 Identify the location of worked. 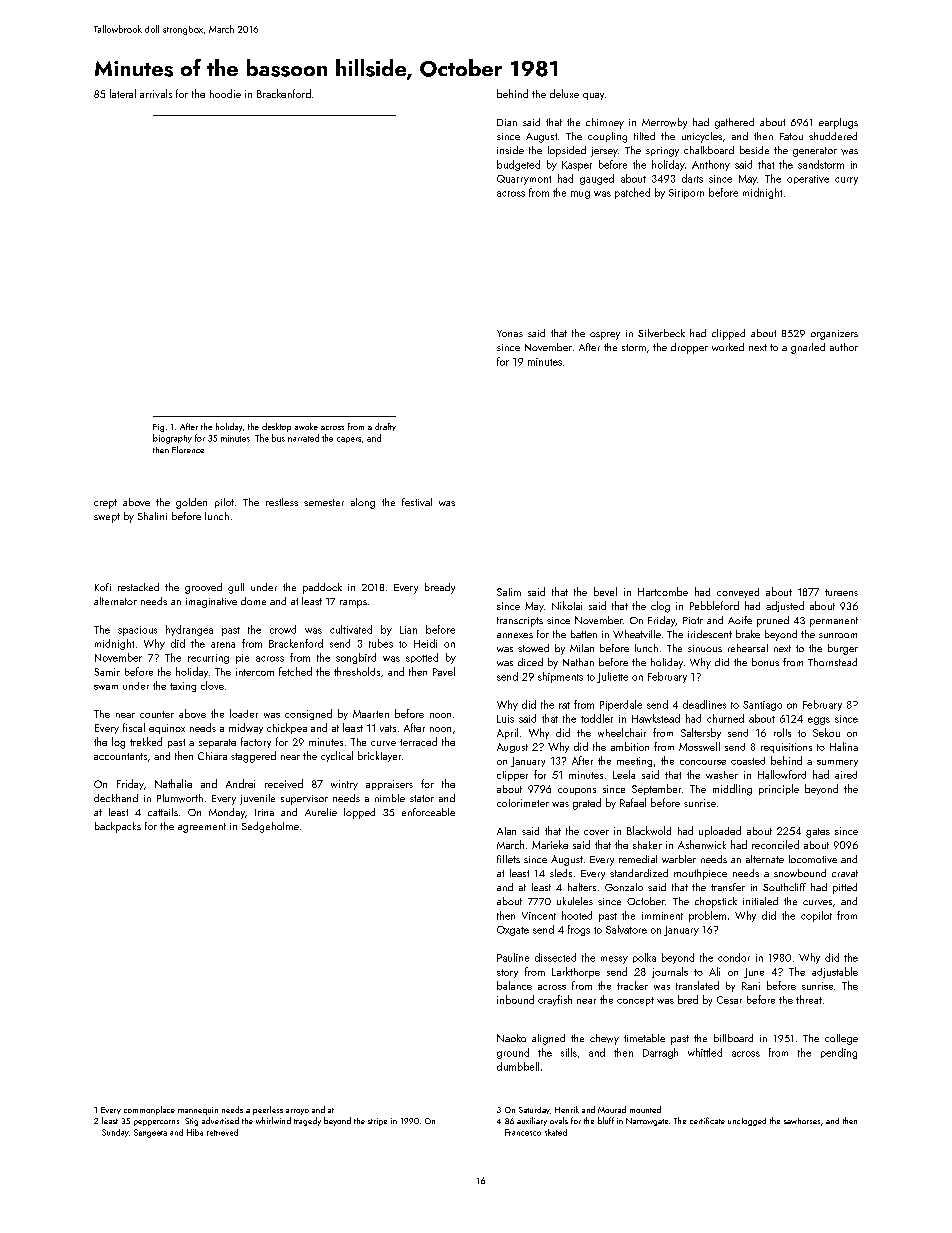
(728, 347).
